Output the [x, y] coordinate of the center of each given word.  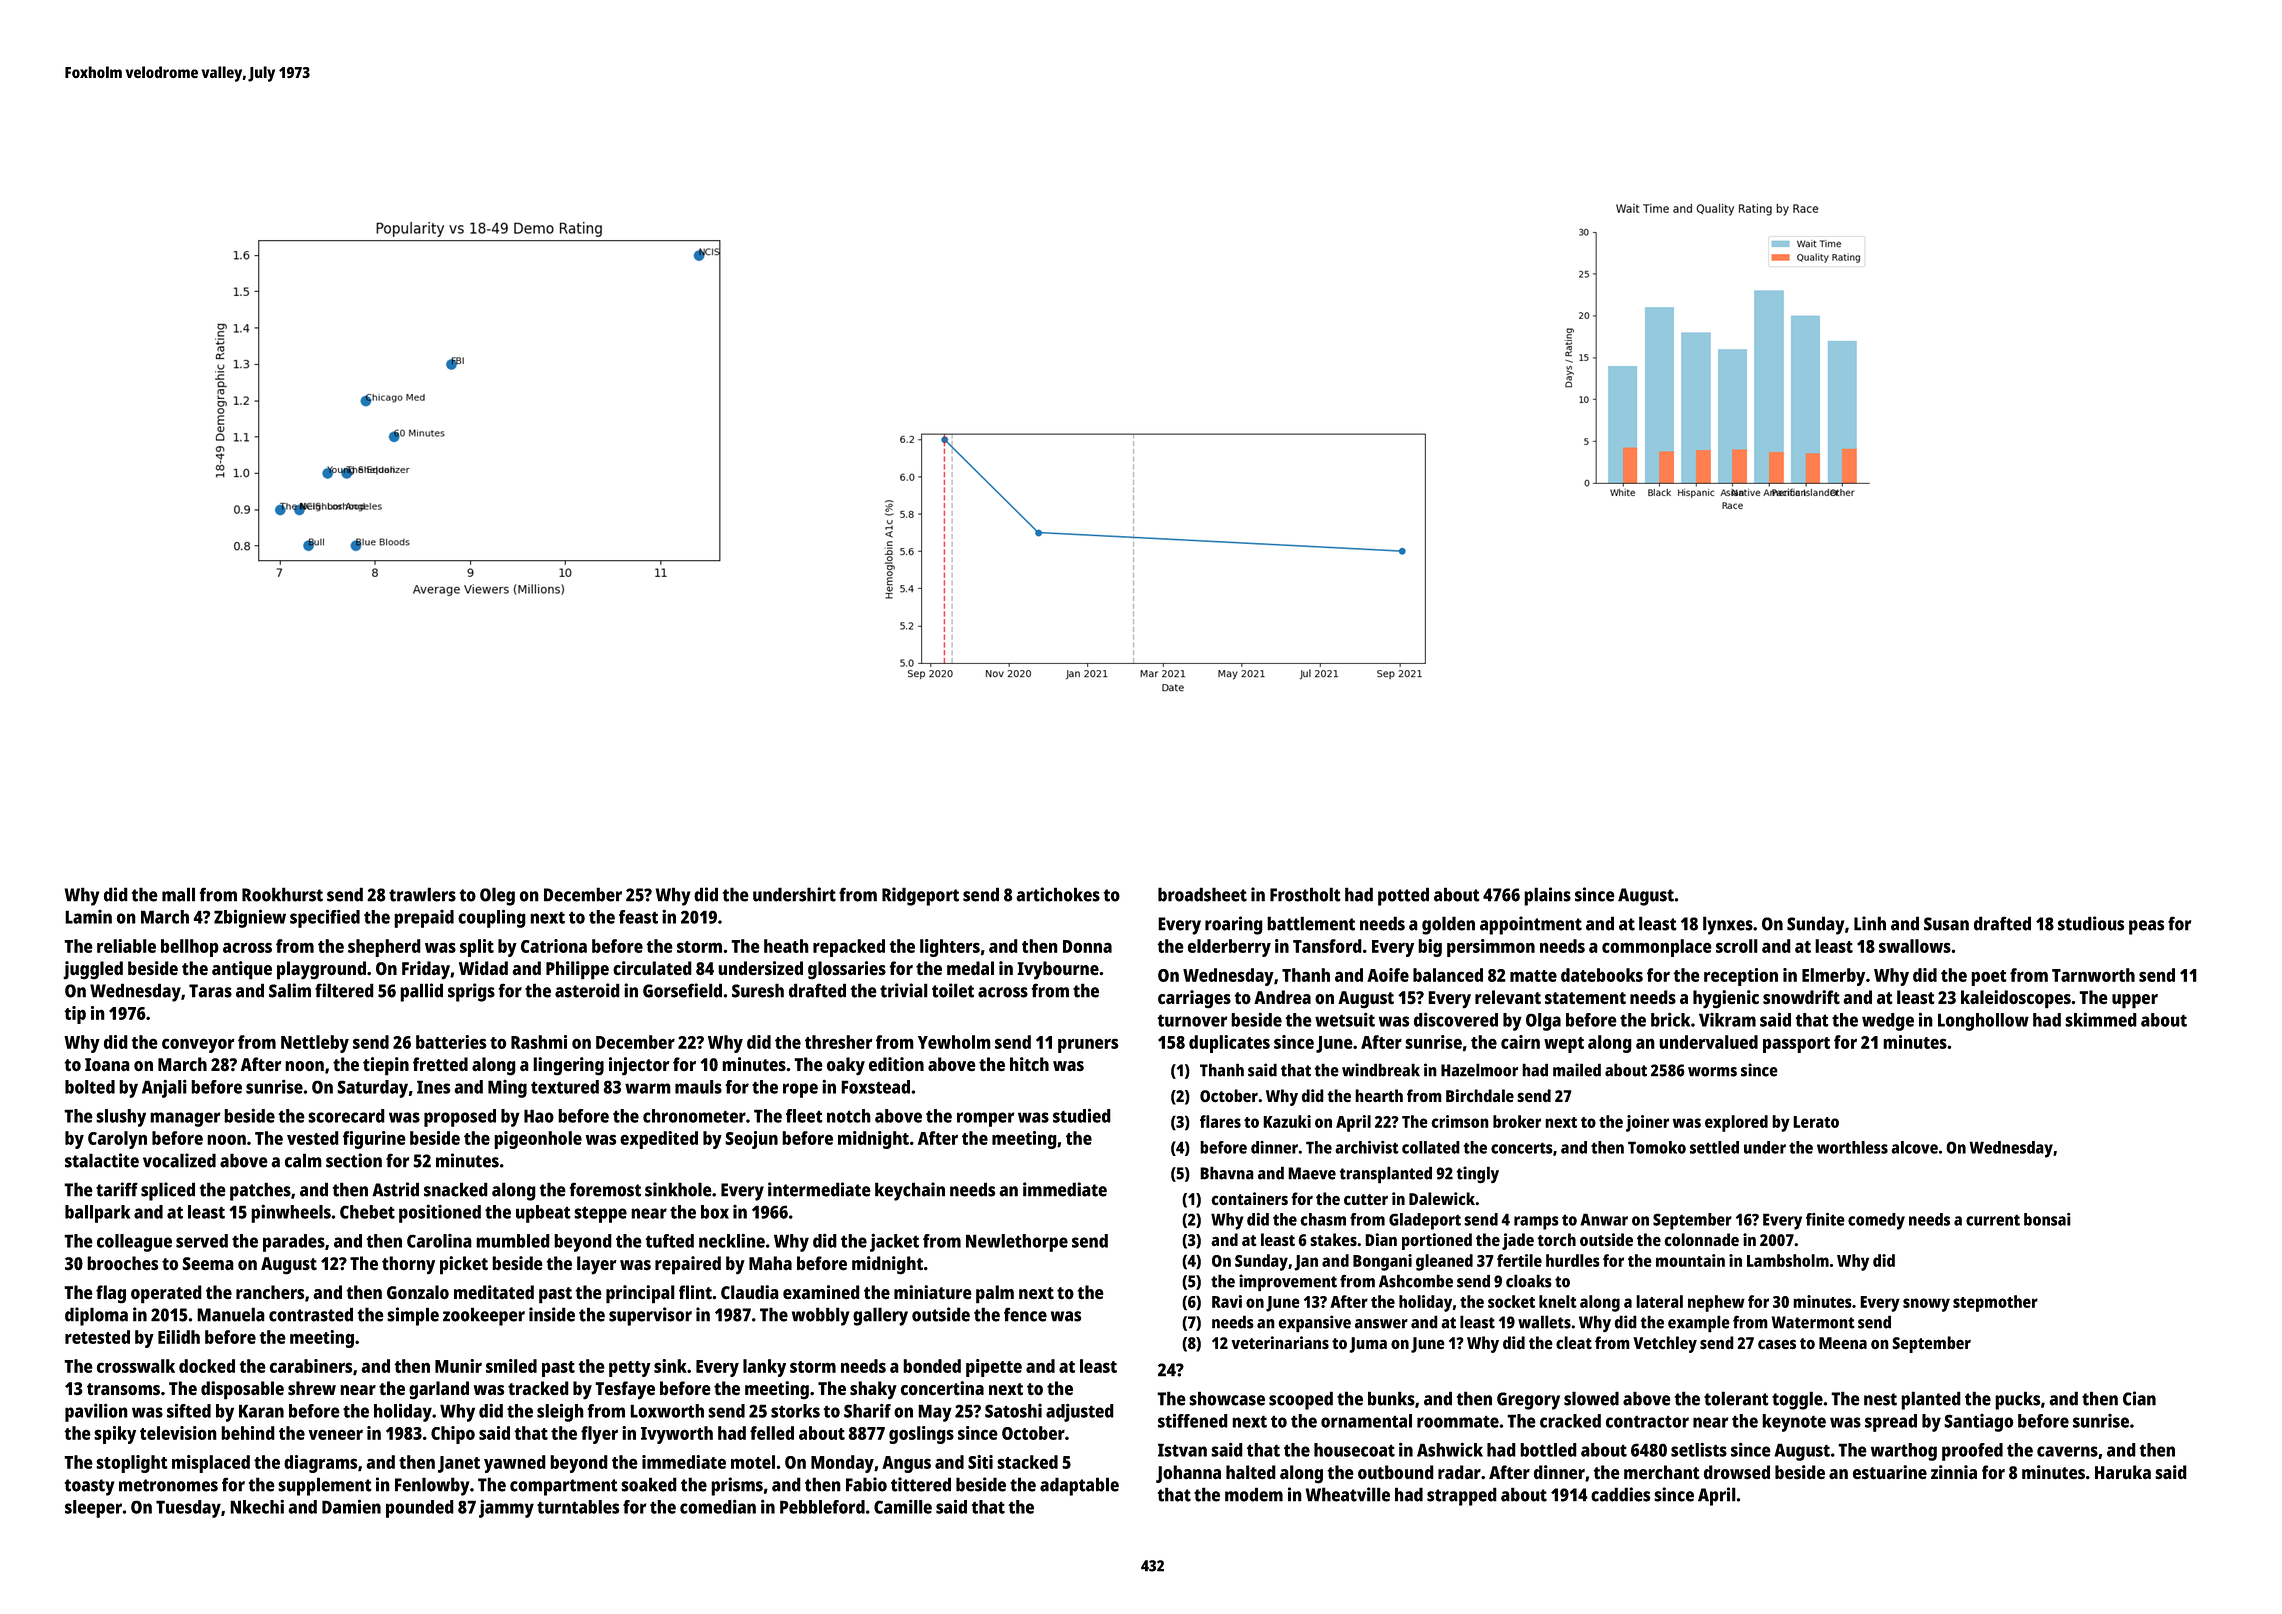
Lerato [1816, 1122]
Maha [770, 1263]
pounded [420, 1509]
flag [111, 1294]
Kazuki [1287, 1121]
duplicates [1229, 1044]
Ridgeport [920, 896]
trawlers [422, 894]
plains [1547, 896]
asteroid [587, 990]
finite [1825, 1219]
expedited [659, 1140]
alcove [1914, 1147]
